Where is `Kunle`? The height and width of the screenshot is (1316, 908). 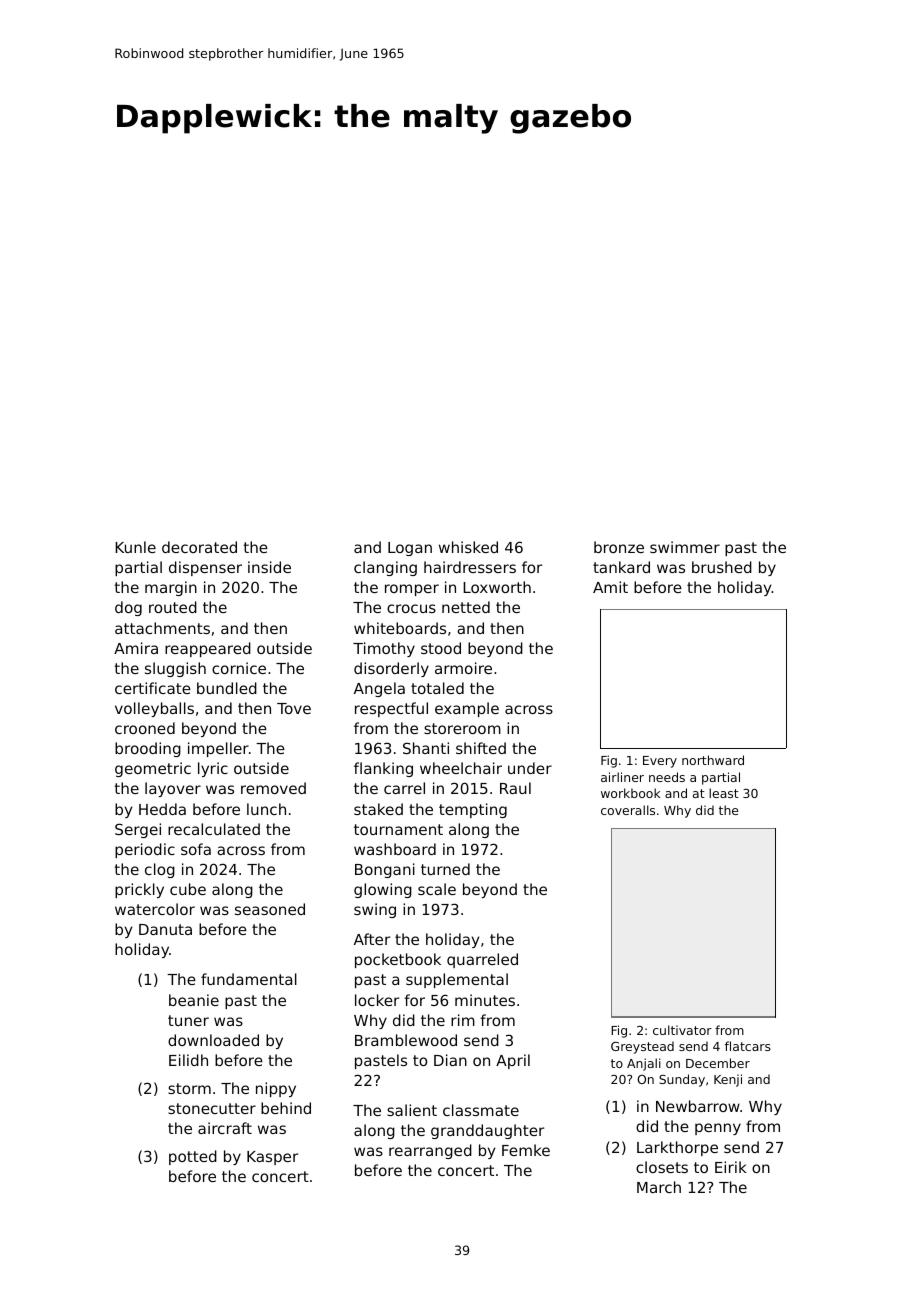 Kunle is located at coordinates (135, 547).
